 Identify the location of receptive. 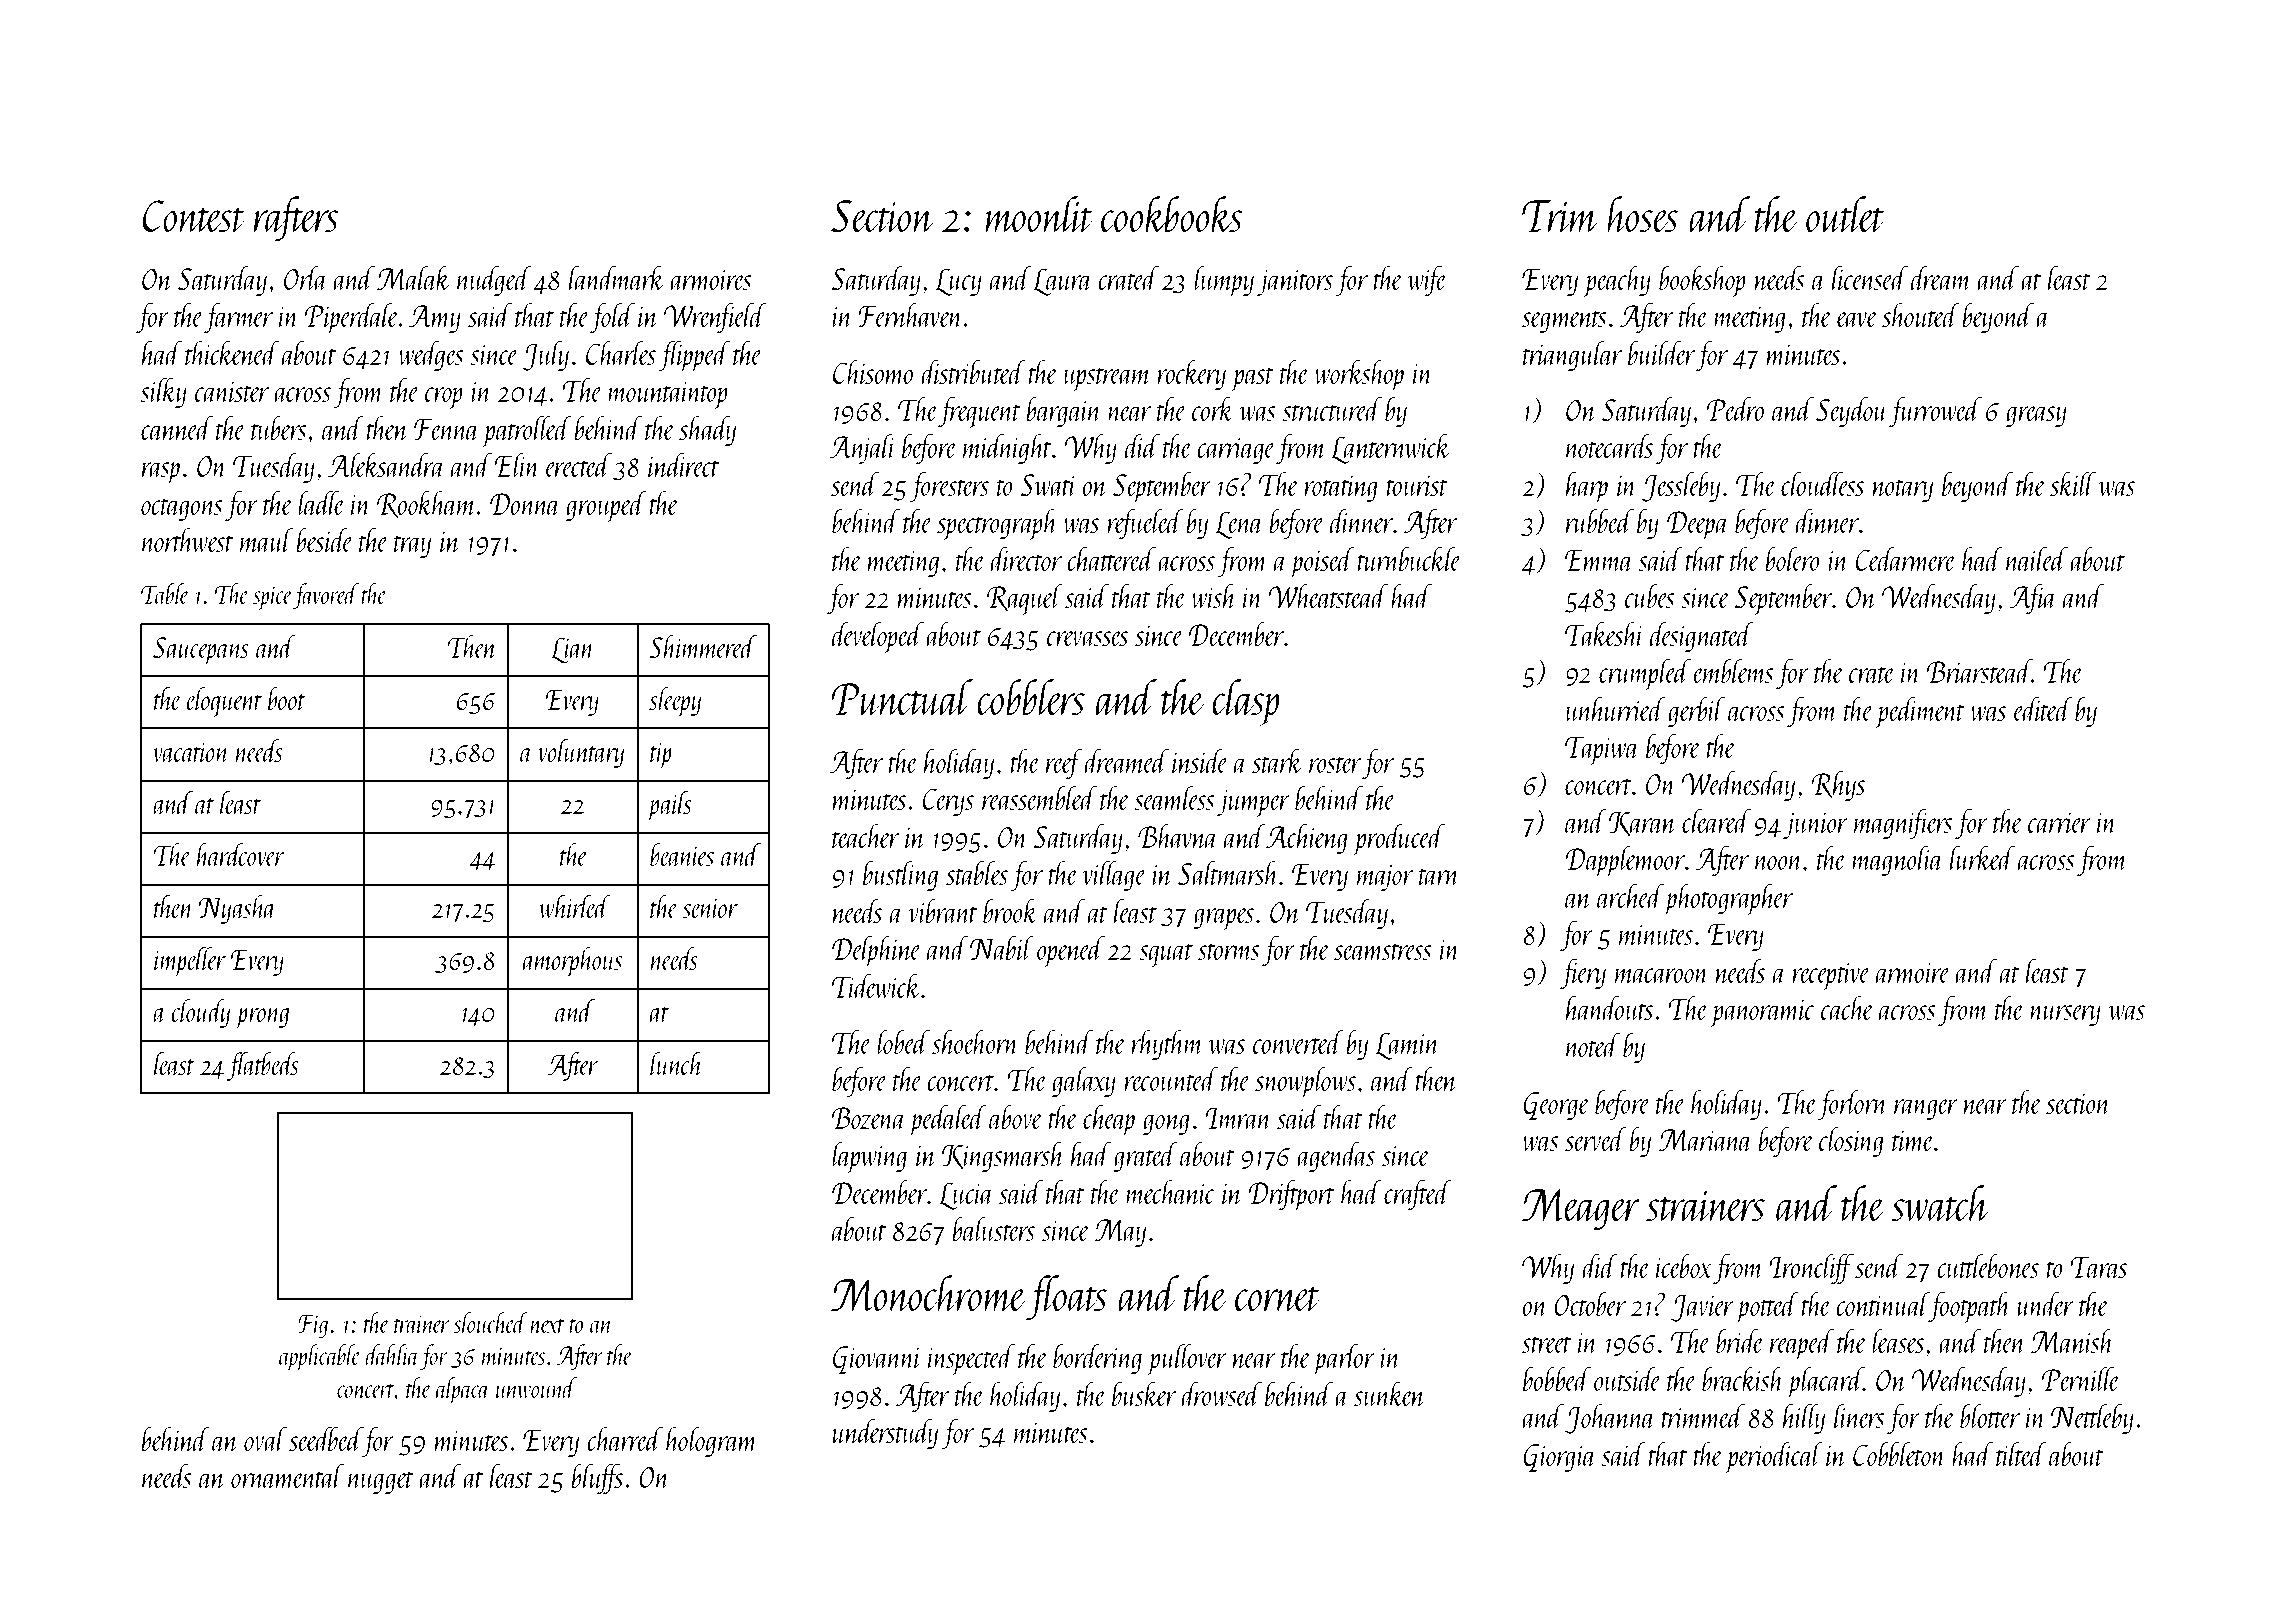
(1831, 976).
